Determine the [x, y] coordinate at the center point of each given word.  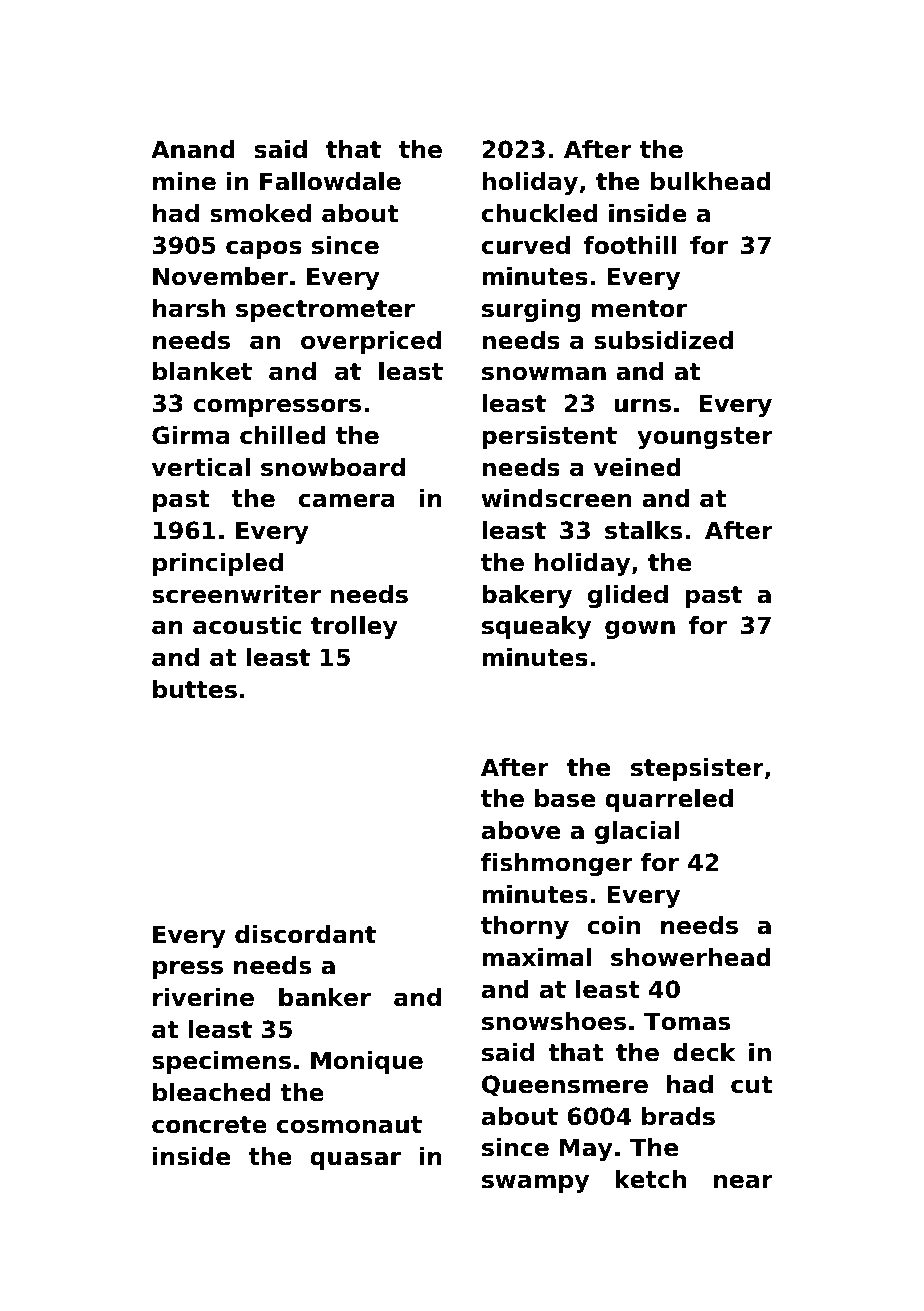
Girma [190, 435]
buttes [195, 689]
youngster [705, 438]
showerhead [691, 957]
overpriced [371, 342]
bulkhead [711, 181]
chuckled [539, 213]
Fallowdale [330, 181]
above [521, 830]
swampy [535, 1184]
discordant [305, 934]
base [565, 798]
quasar [355, 1161]
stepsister [697, 769]
